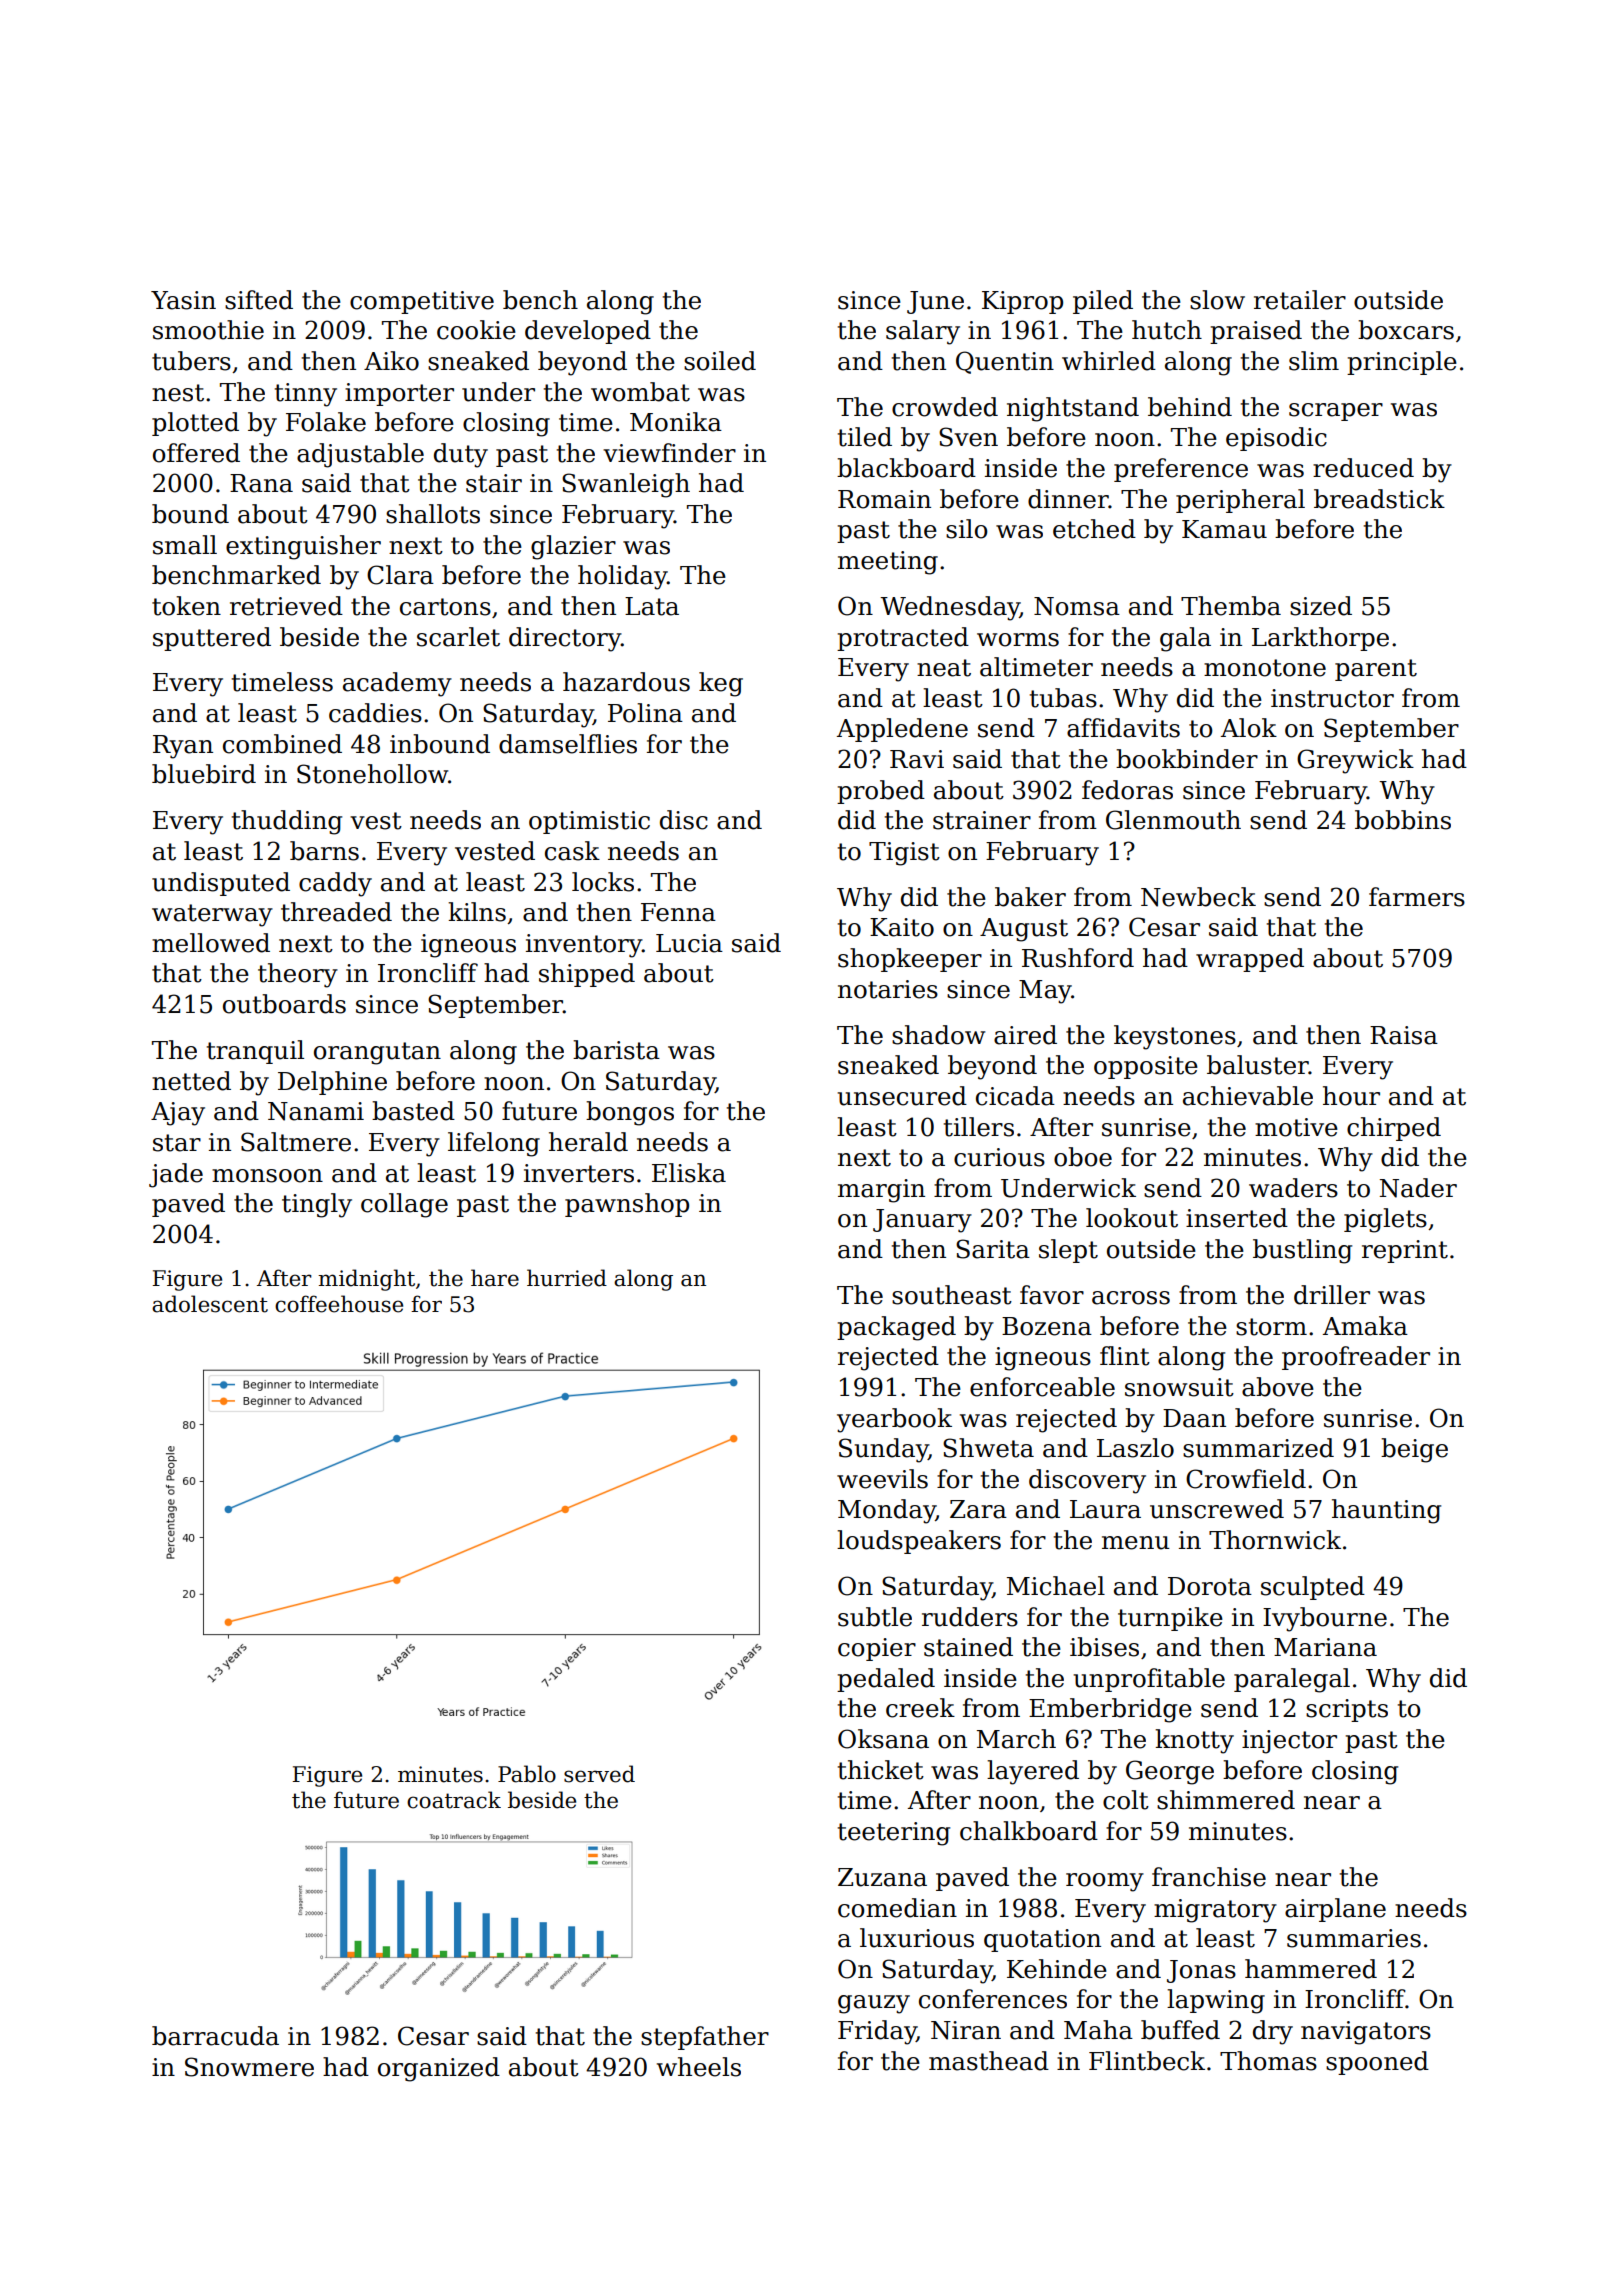 Image resolution: width=1620 pixels, height=2292 pixels. I want to click on cookie, so click(476, 330).
